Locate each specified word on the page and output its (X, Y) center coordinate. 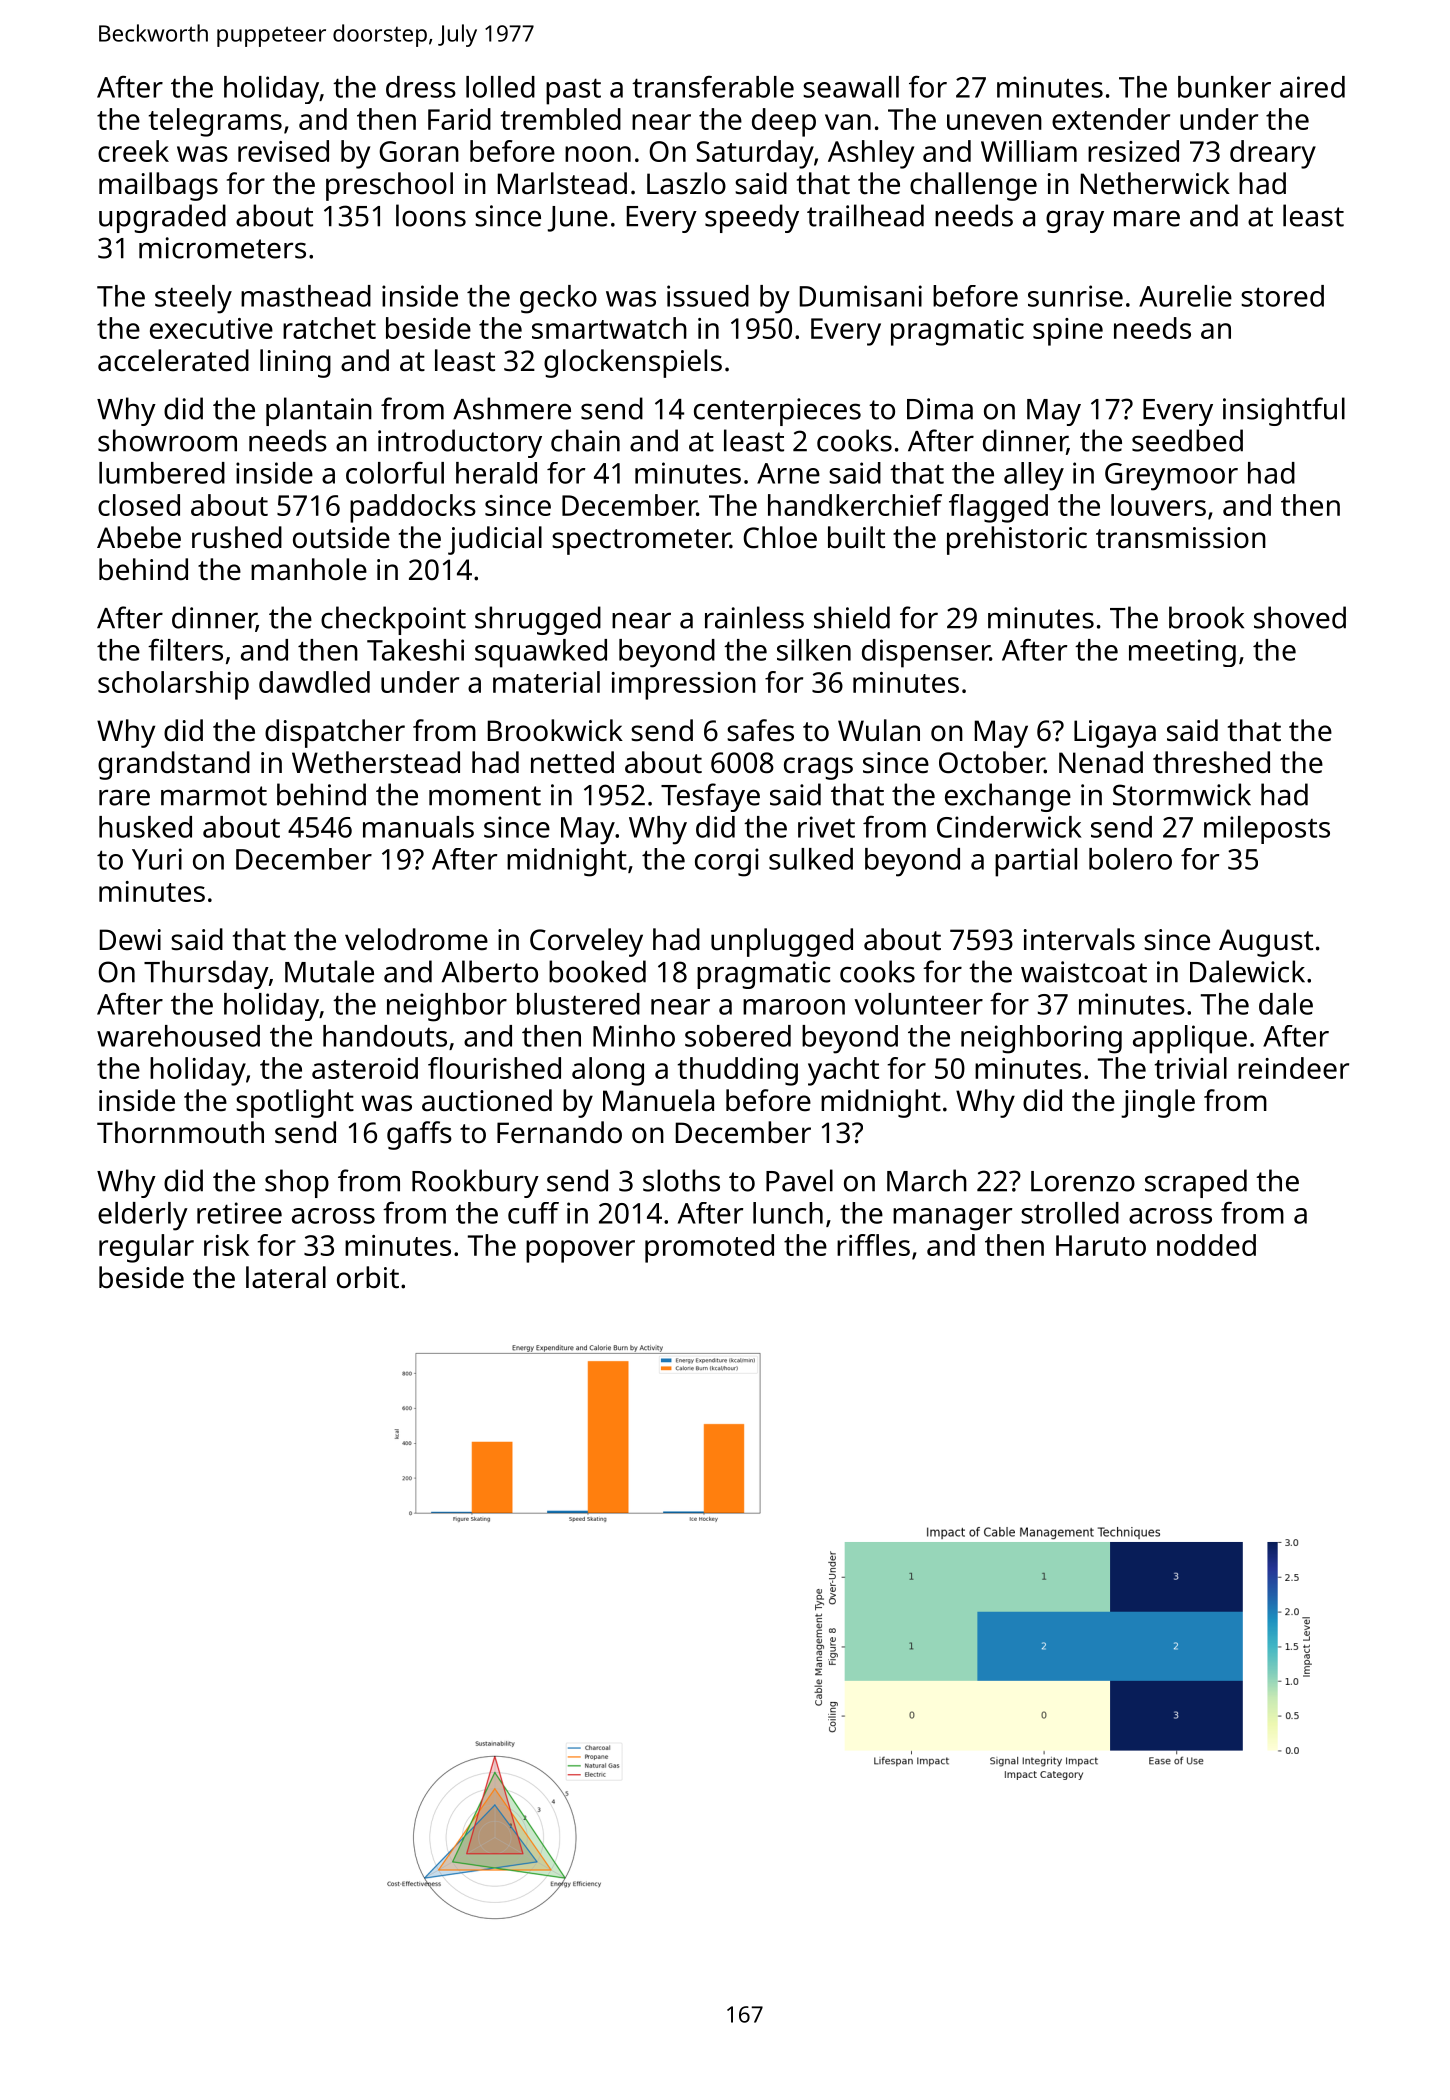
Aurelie (1185, 296)
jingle (1158, 1103)
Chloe (780, 537)
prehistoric (1017, 540)
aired (1312, 87)
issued (708, 296)
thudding (738, 1071)
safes (760, 730)
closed (139, 505)
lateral (286, 1277)
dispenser (926, 653)
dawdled (314, 682)
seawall (851, 87)
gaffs (419, 1135)
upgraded (162, 218)
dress (421, 87)
